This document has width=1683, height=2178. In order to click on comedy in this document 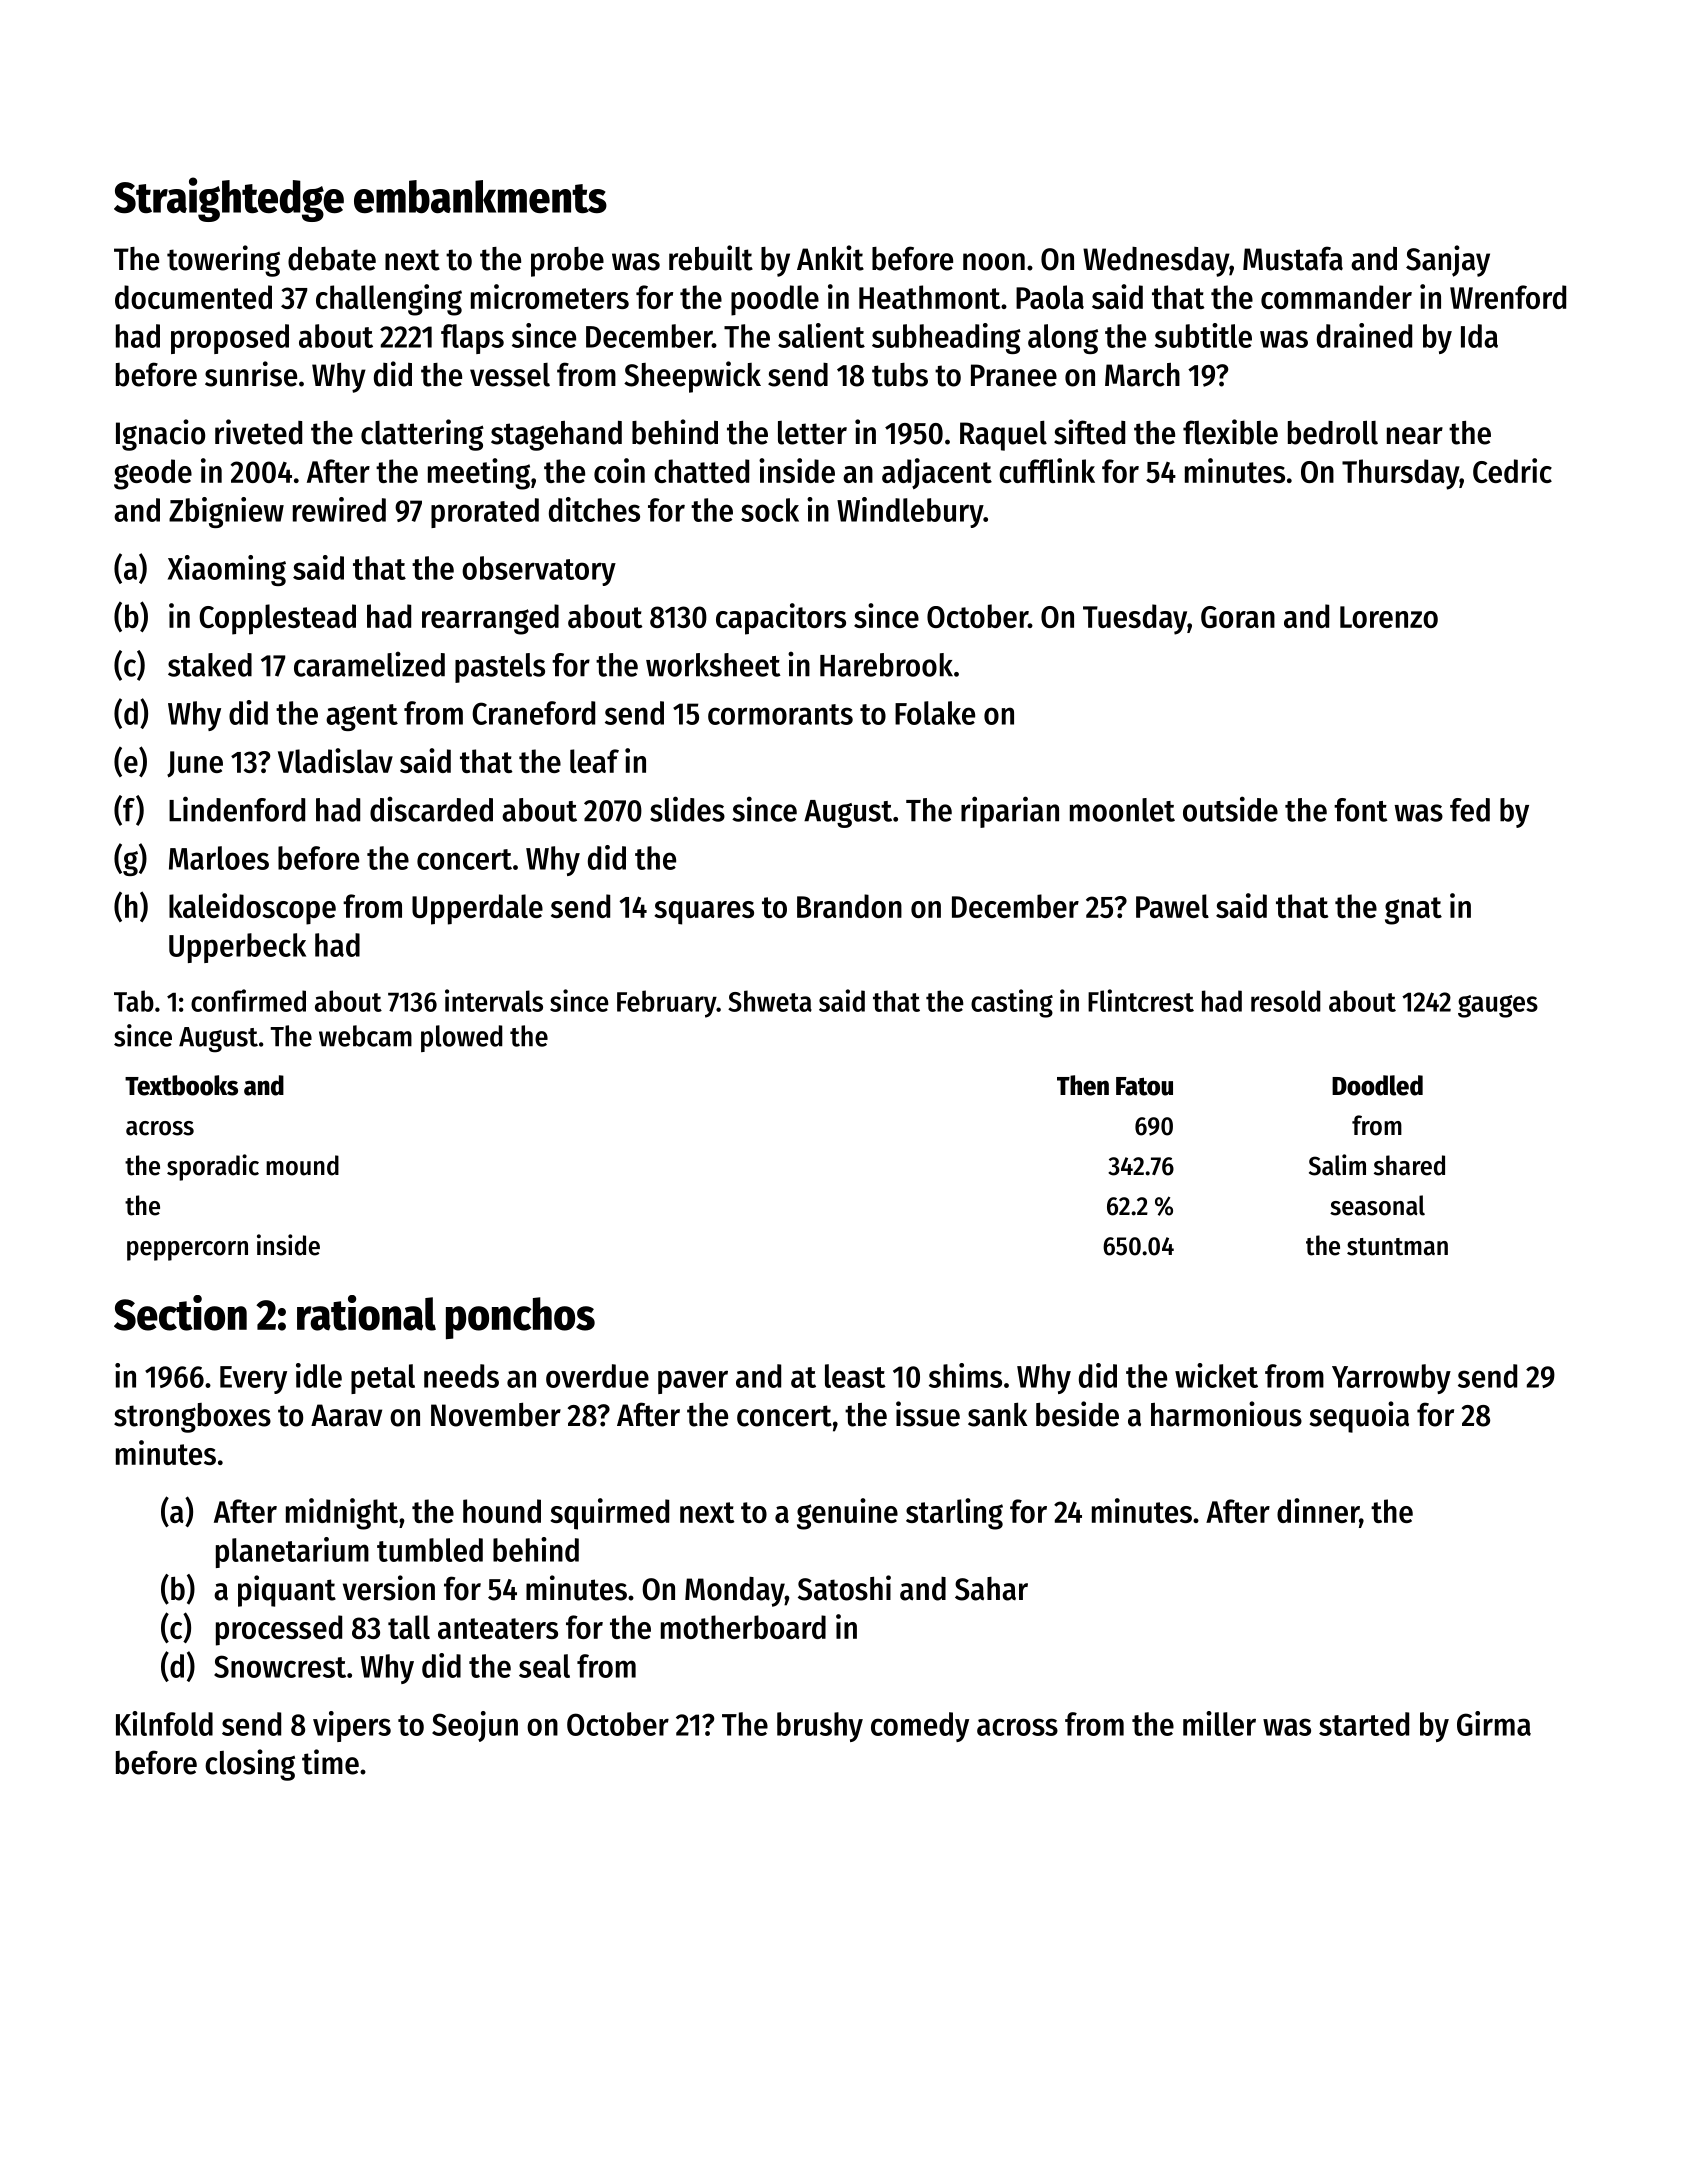, I will do `click(920, 1727)`.
